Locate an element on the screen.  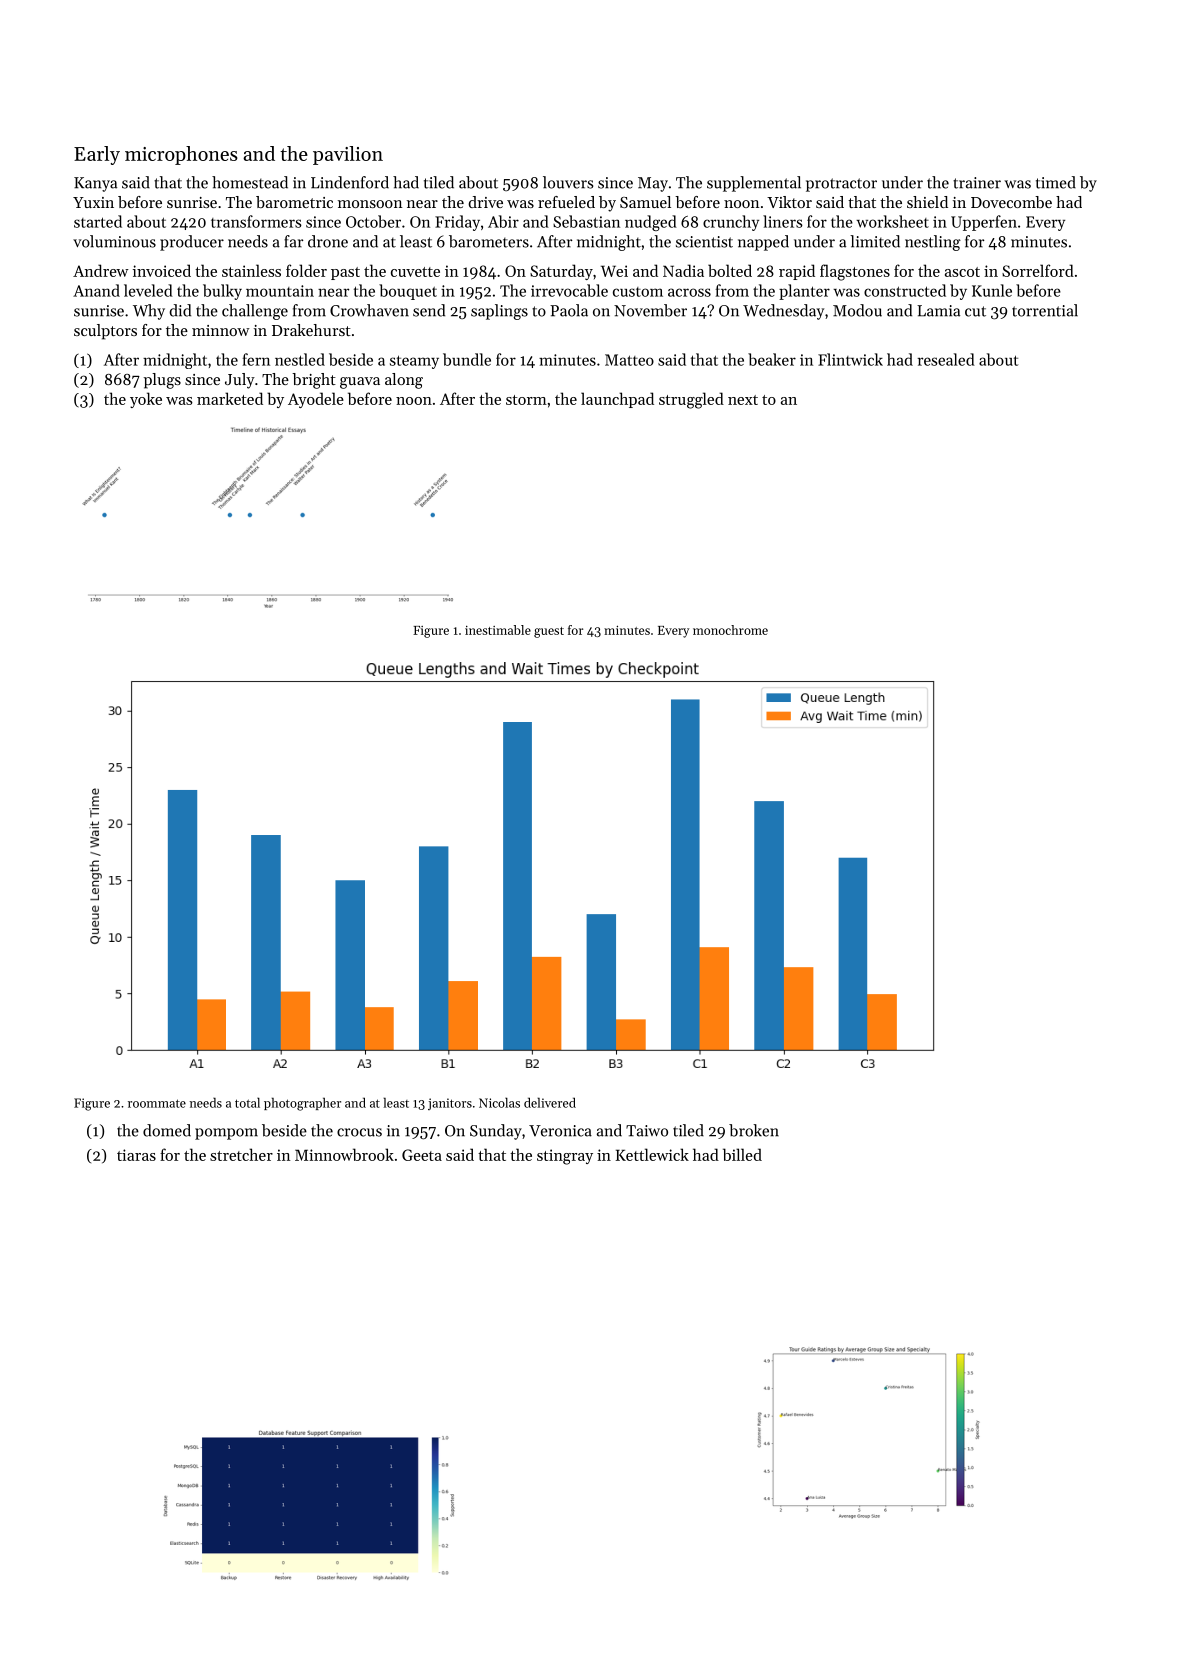
crunchy is located at coordinates (731, 223).
